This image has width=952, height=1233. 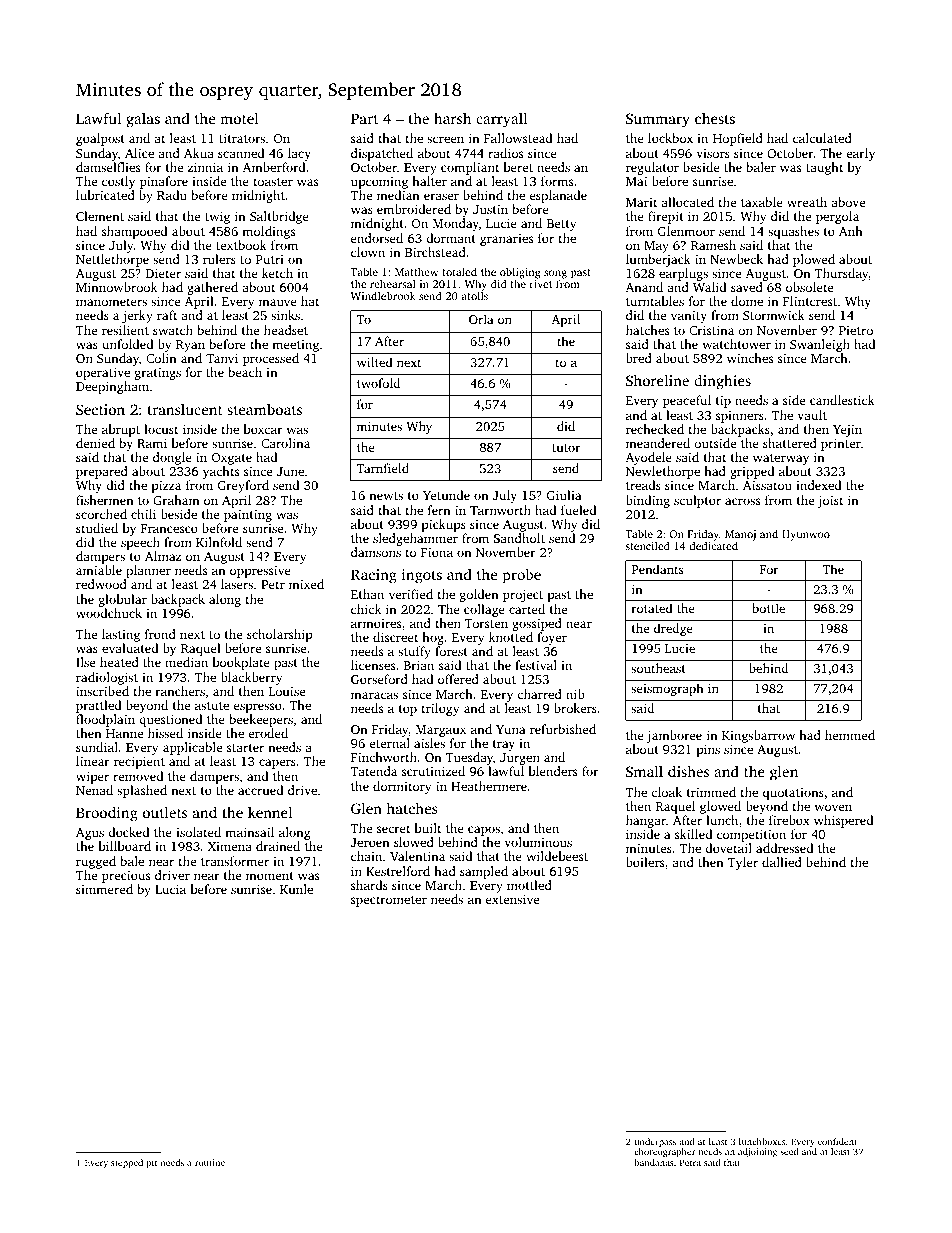 What do you see at coordinates (210, 1162) in the image?
I see `routine` at bounding box center [210, 1162].
